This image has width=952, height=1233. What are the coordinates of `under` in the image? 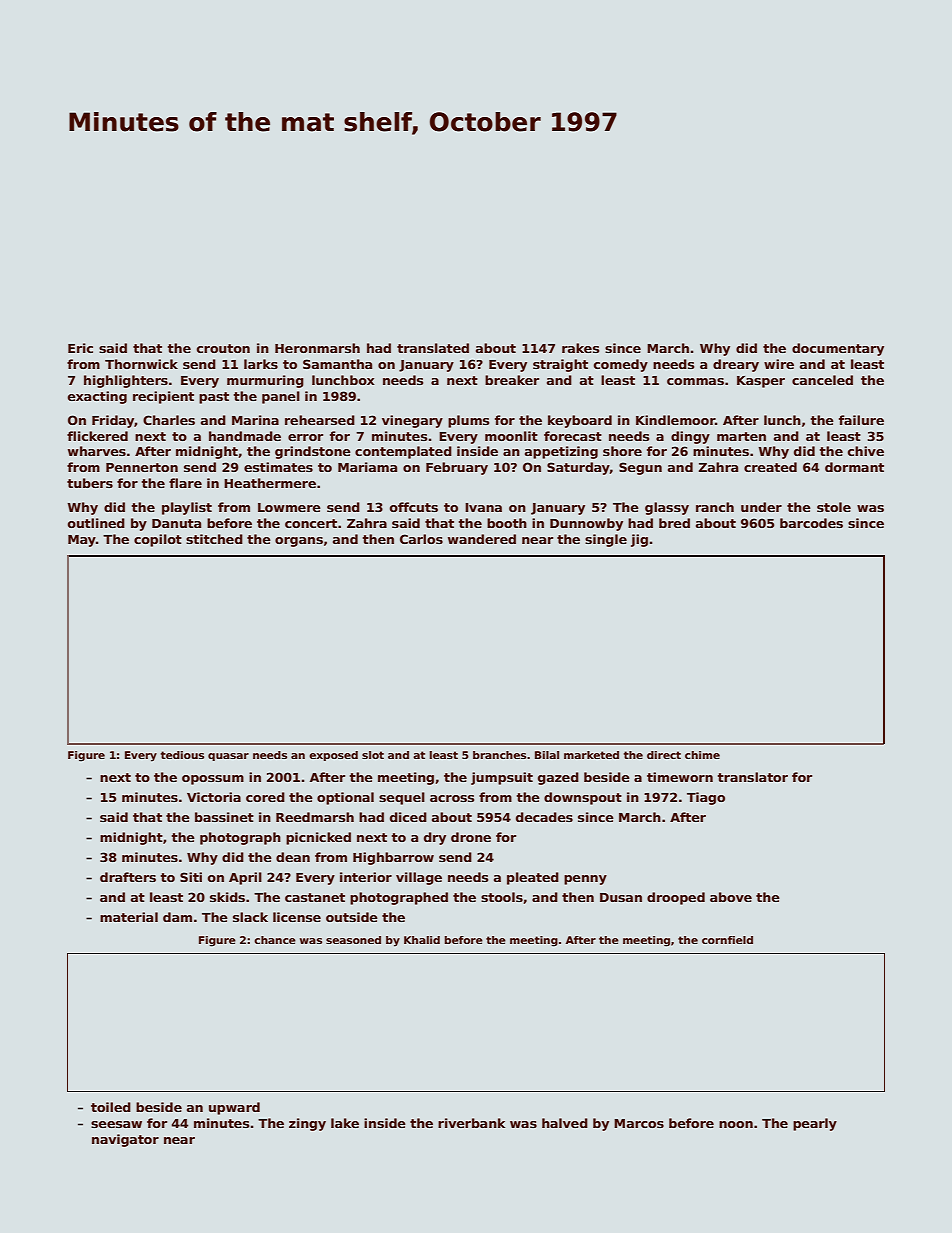 It's located at (761, 507).
